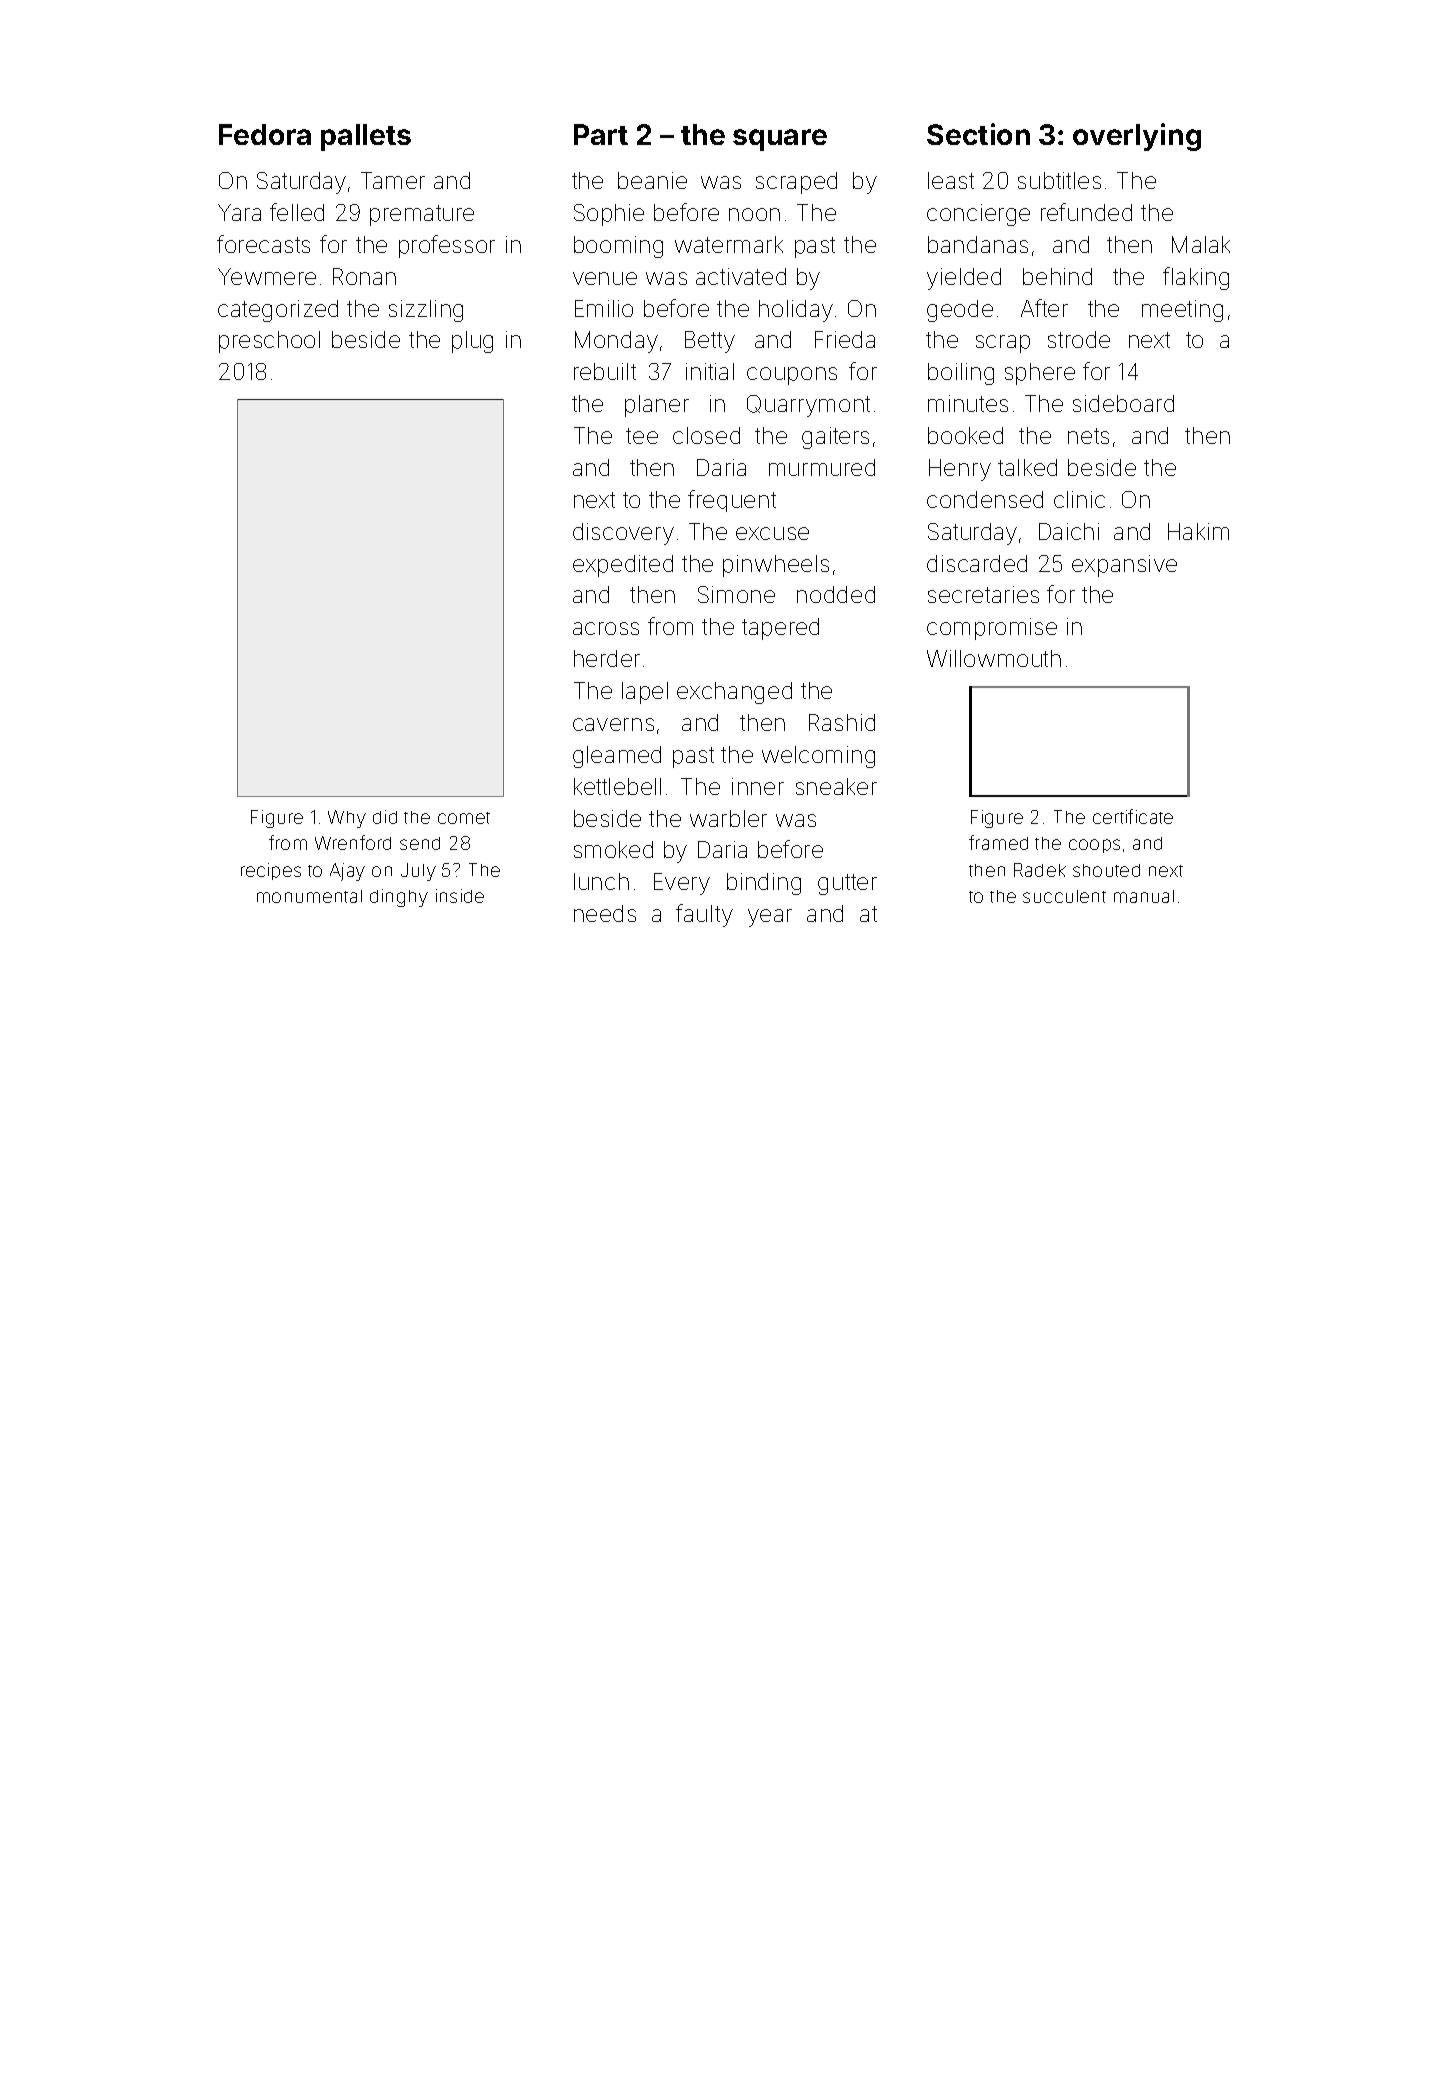 This page has height=2100, width=1450. Describe the element at coordinates (265, 134) in the page. I see `Fedora` at that location.
